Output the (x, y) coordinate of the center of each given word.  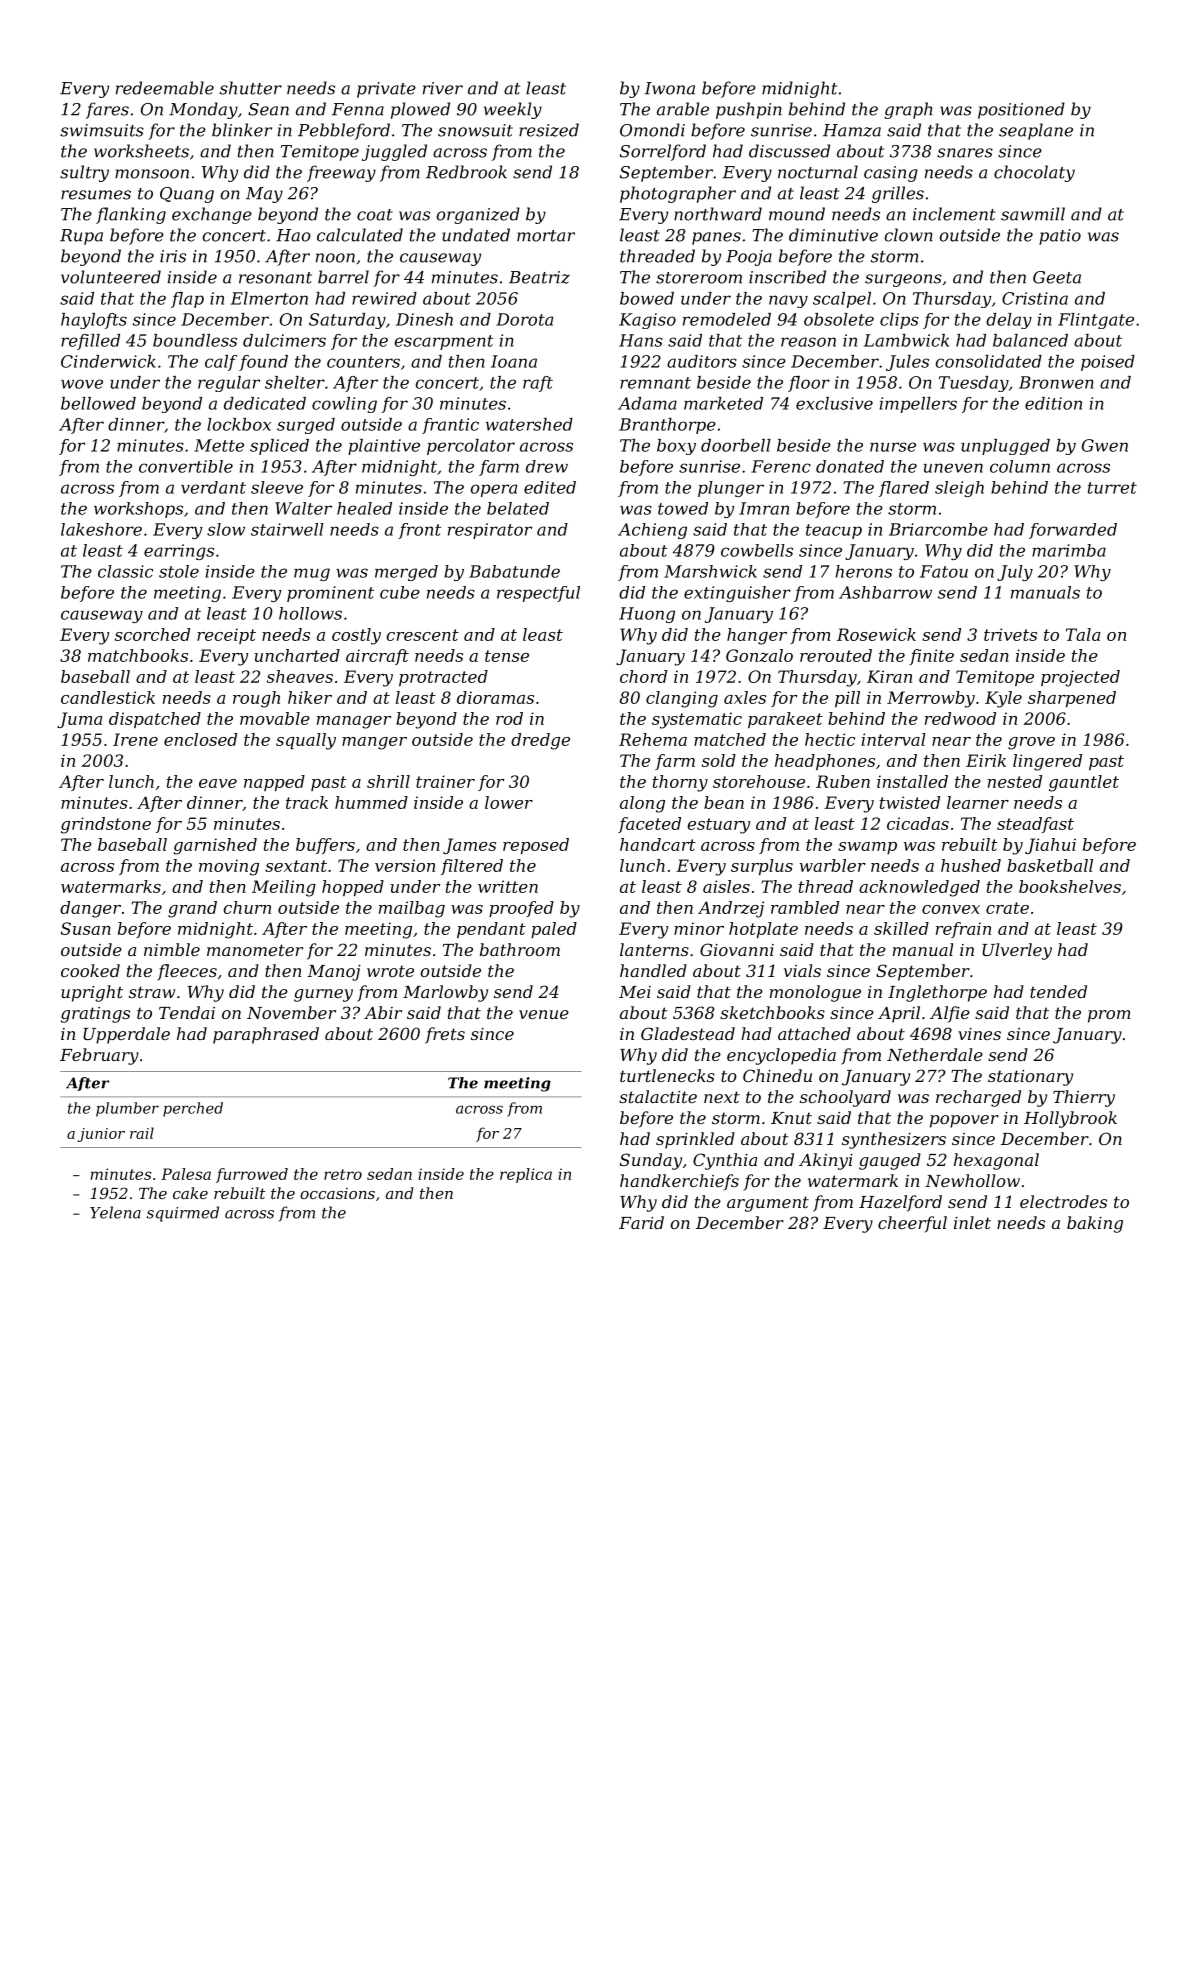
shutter (251, 88)
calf (221, 363)
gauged (890, 1161)
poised (1108, 363)
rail (142, 1133)
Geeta (1057, 277)
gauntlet (1084, 783)
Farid (641, 1222)
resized (549, 130)
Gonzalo (759, 655)
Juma (79, 720)
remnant (655, 383)
